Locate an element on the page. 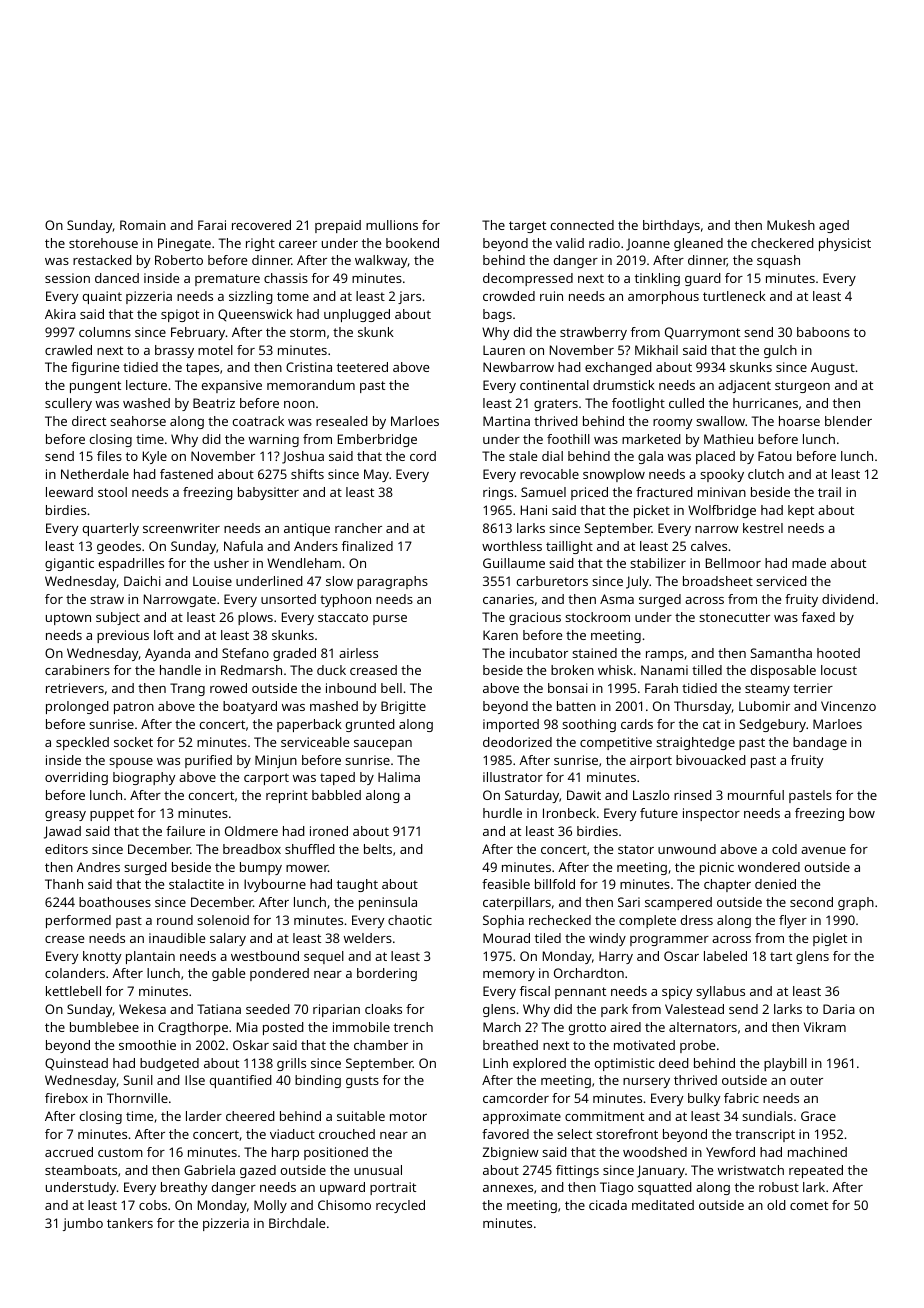 The width and height of the page is (924, 1308). ramps is located at coordinates (665, 656).
